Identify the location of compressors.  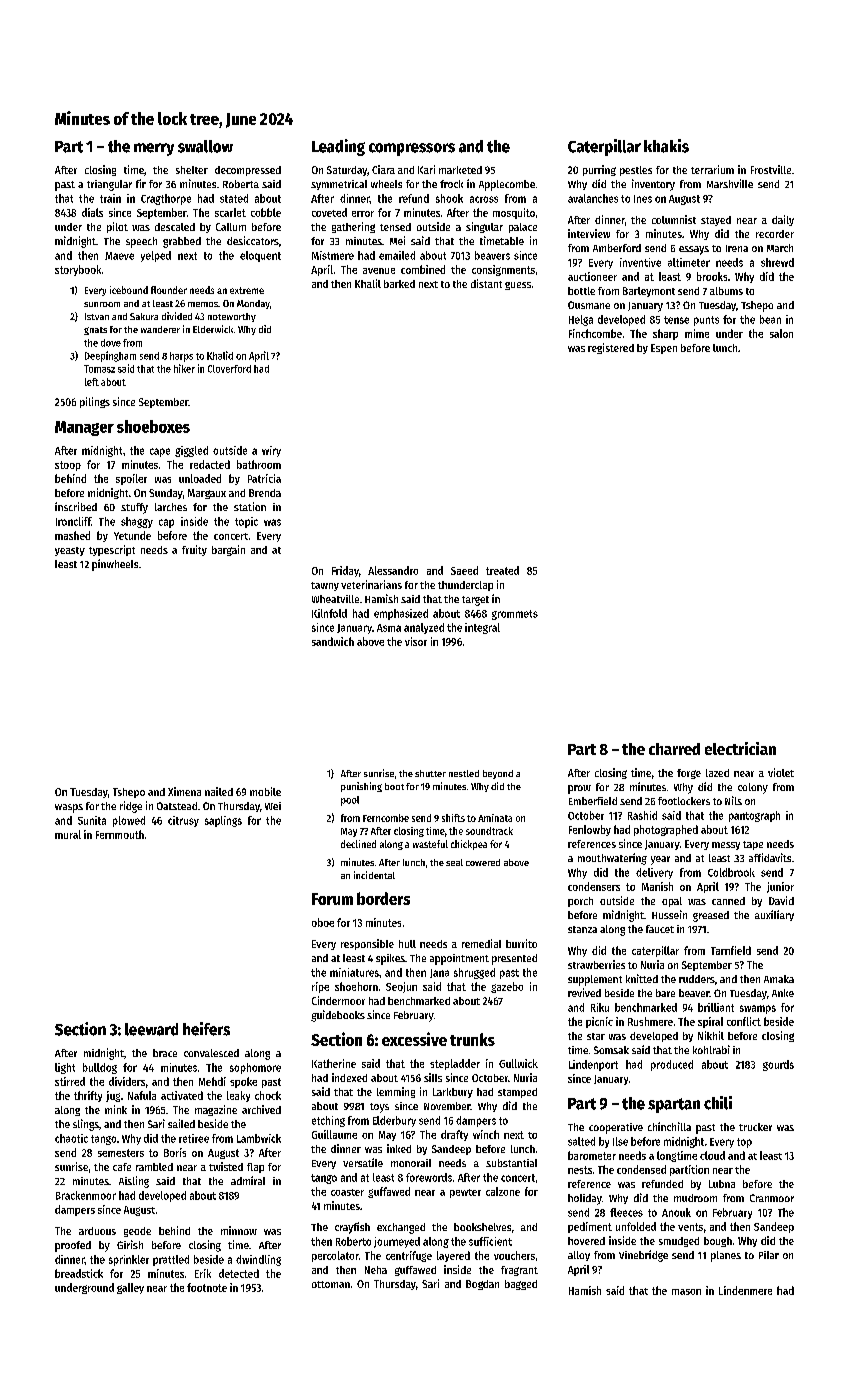
(412, 149).
